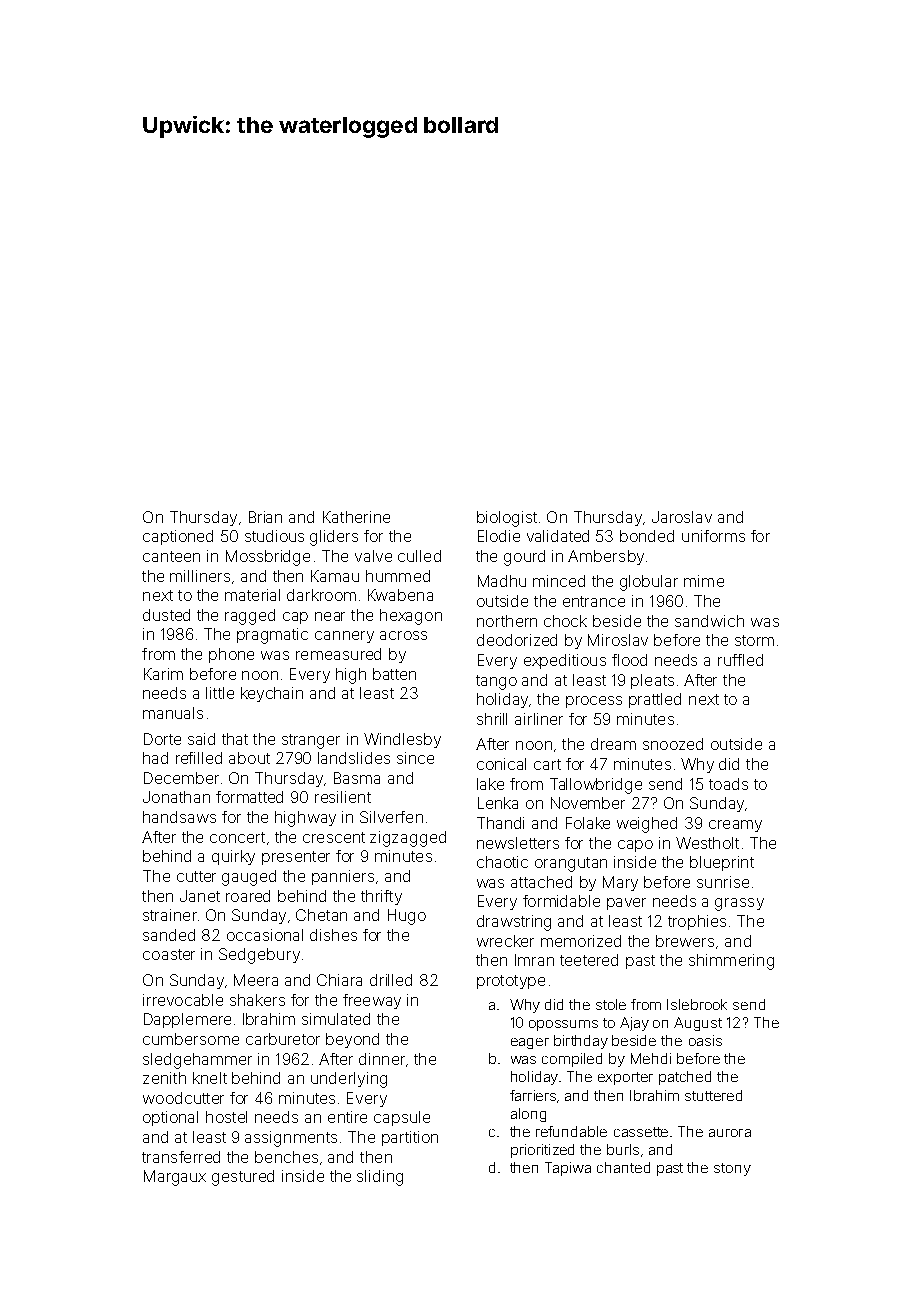  I want to click on biologist, so click(507, 519).
